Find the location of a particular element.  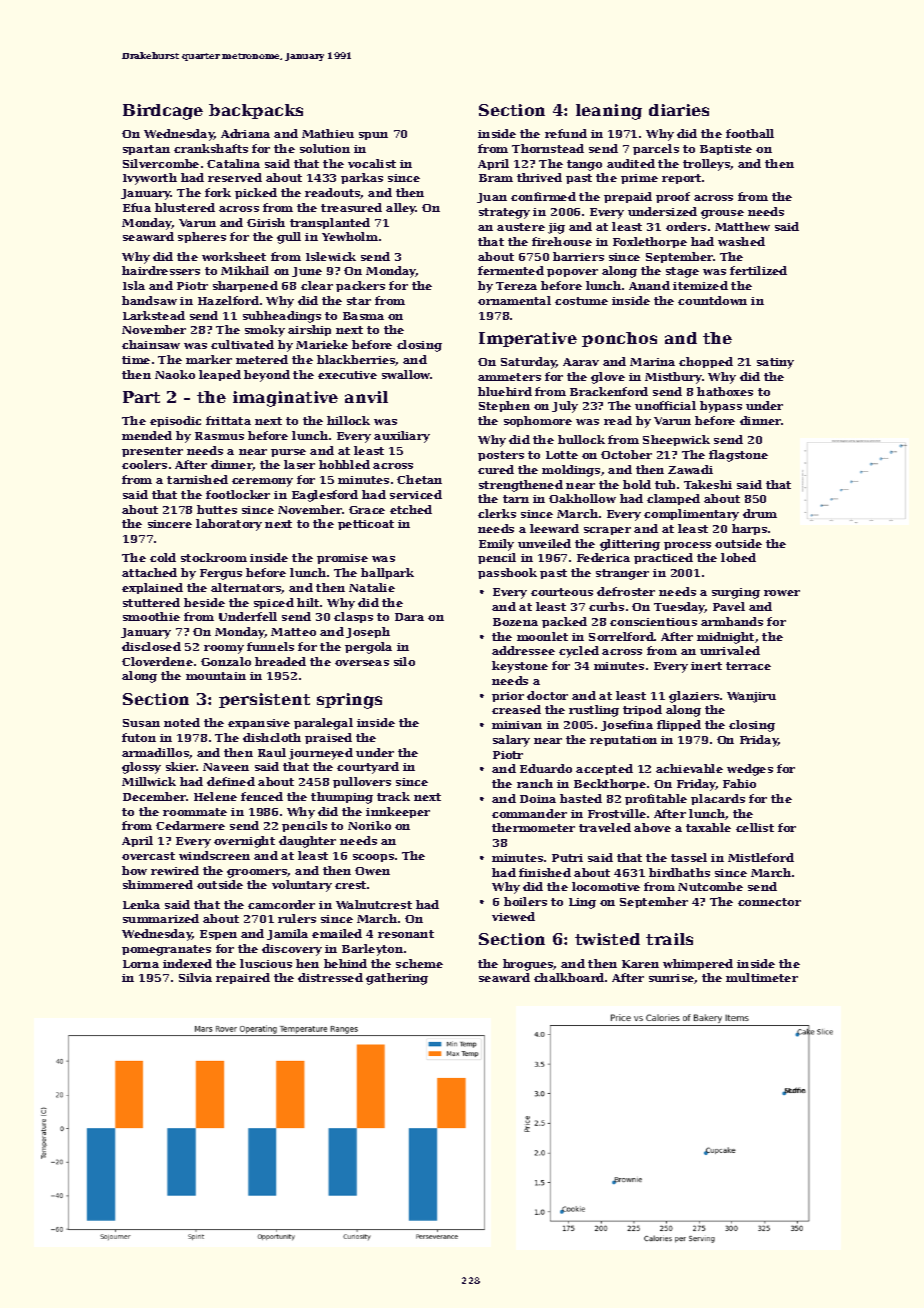

audited is located at coordinates (631, 163).
